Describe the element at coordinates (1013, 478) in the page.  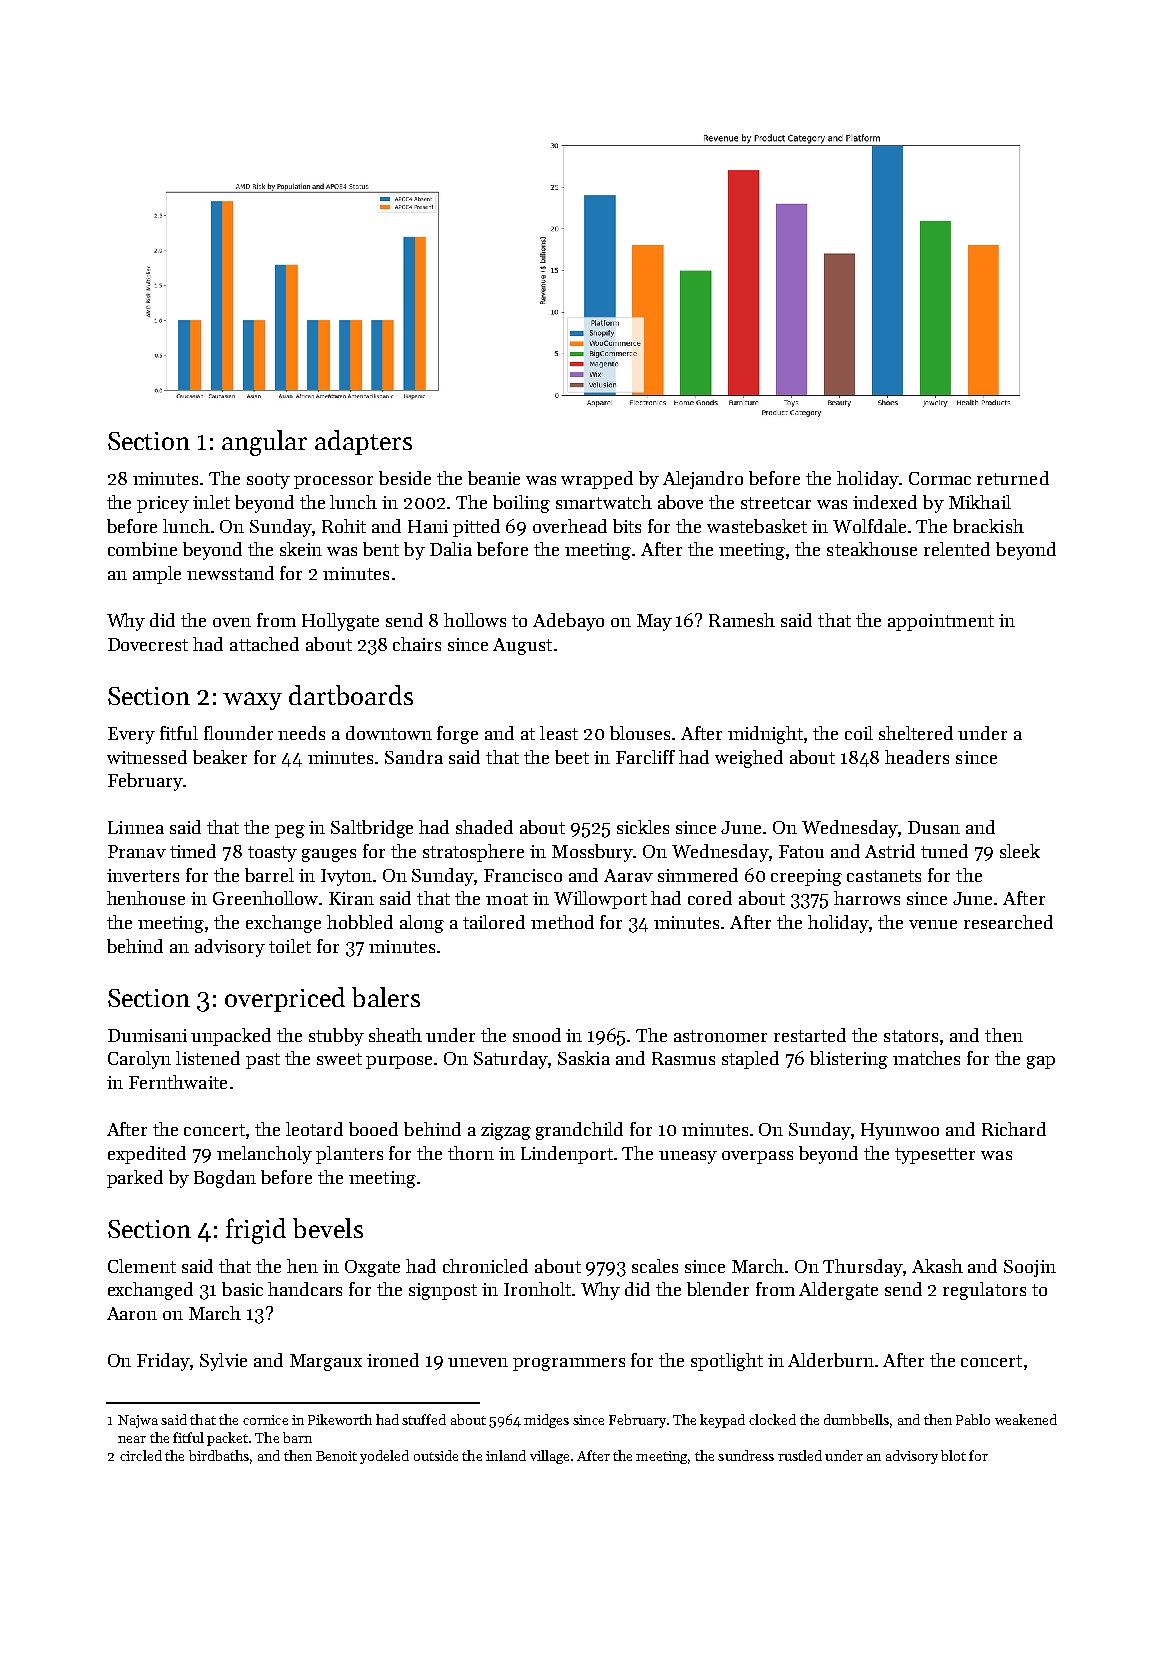
I see `returned` at that location.
